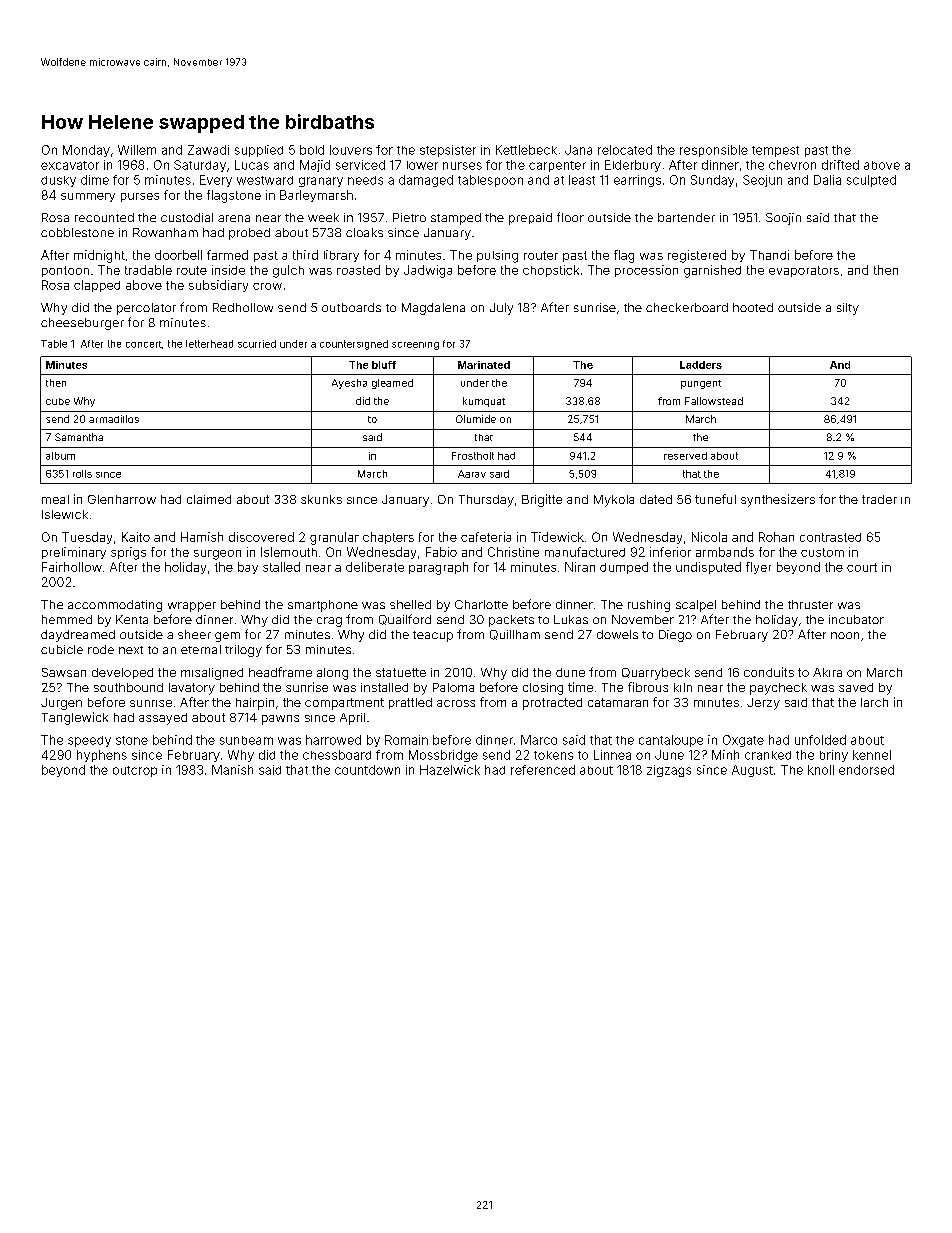  What do you see at coordinates (82, 324) in the document?
I see `cheeseburger` at bounding box center [82, 324].
